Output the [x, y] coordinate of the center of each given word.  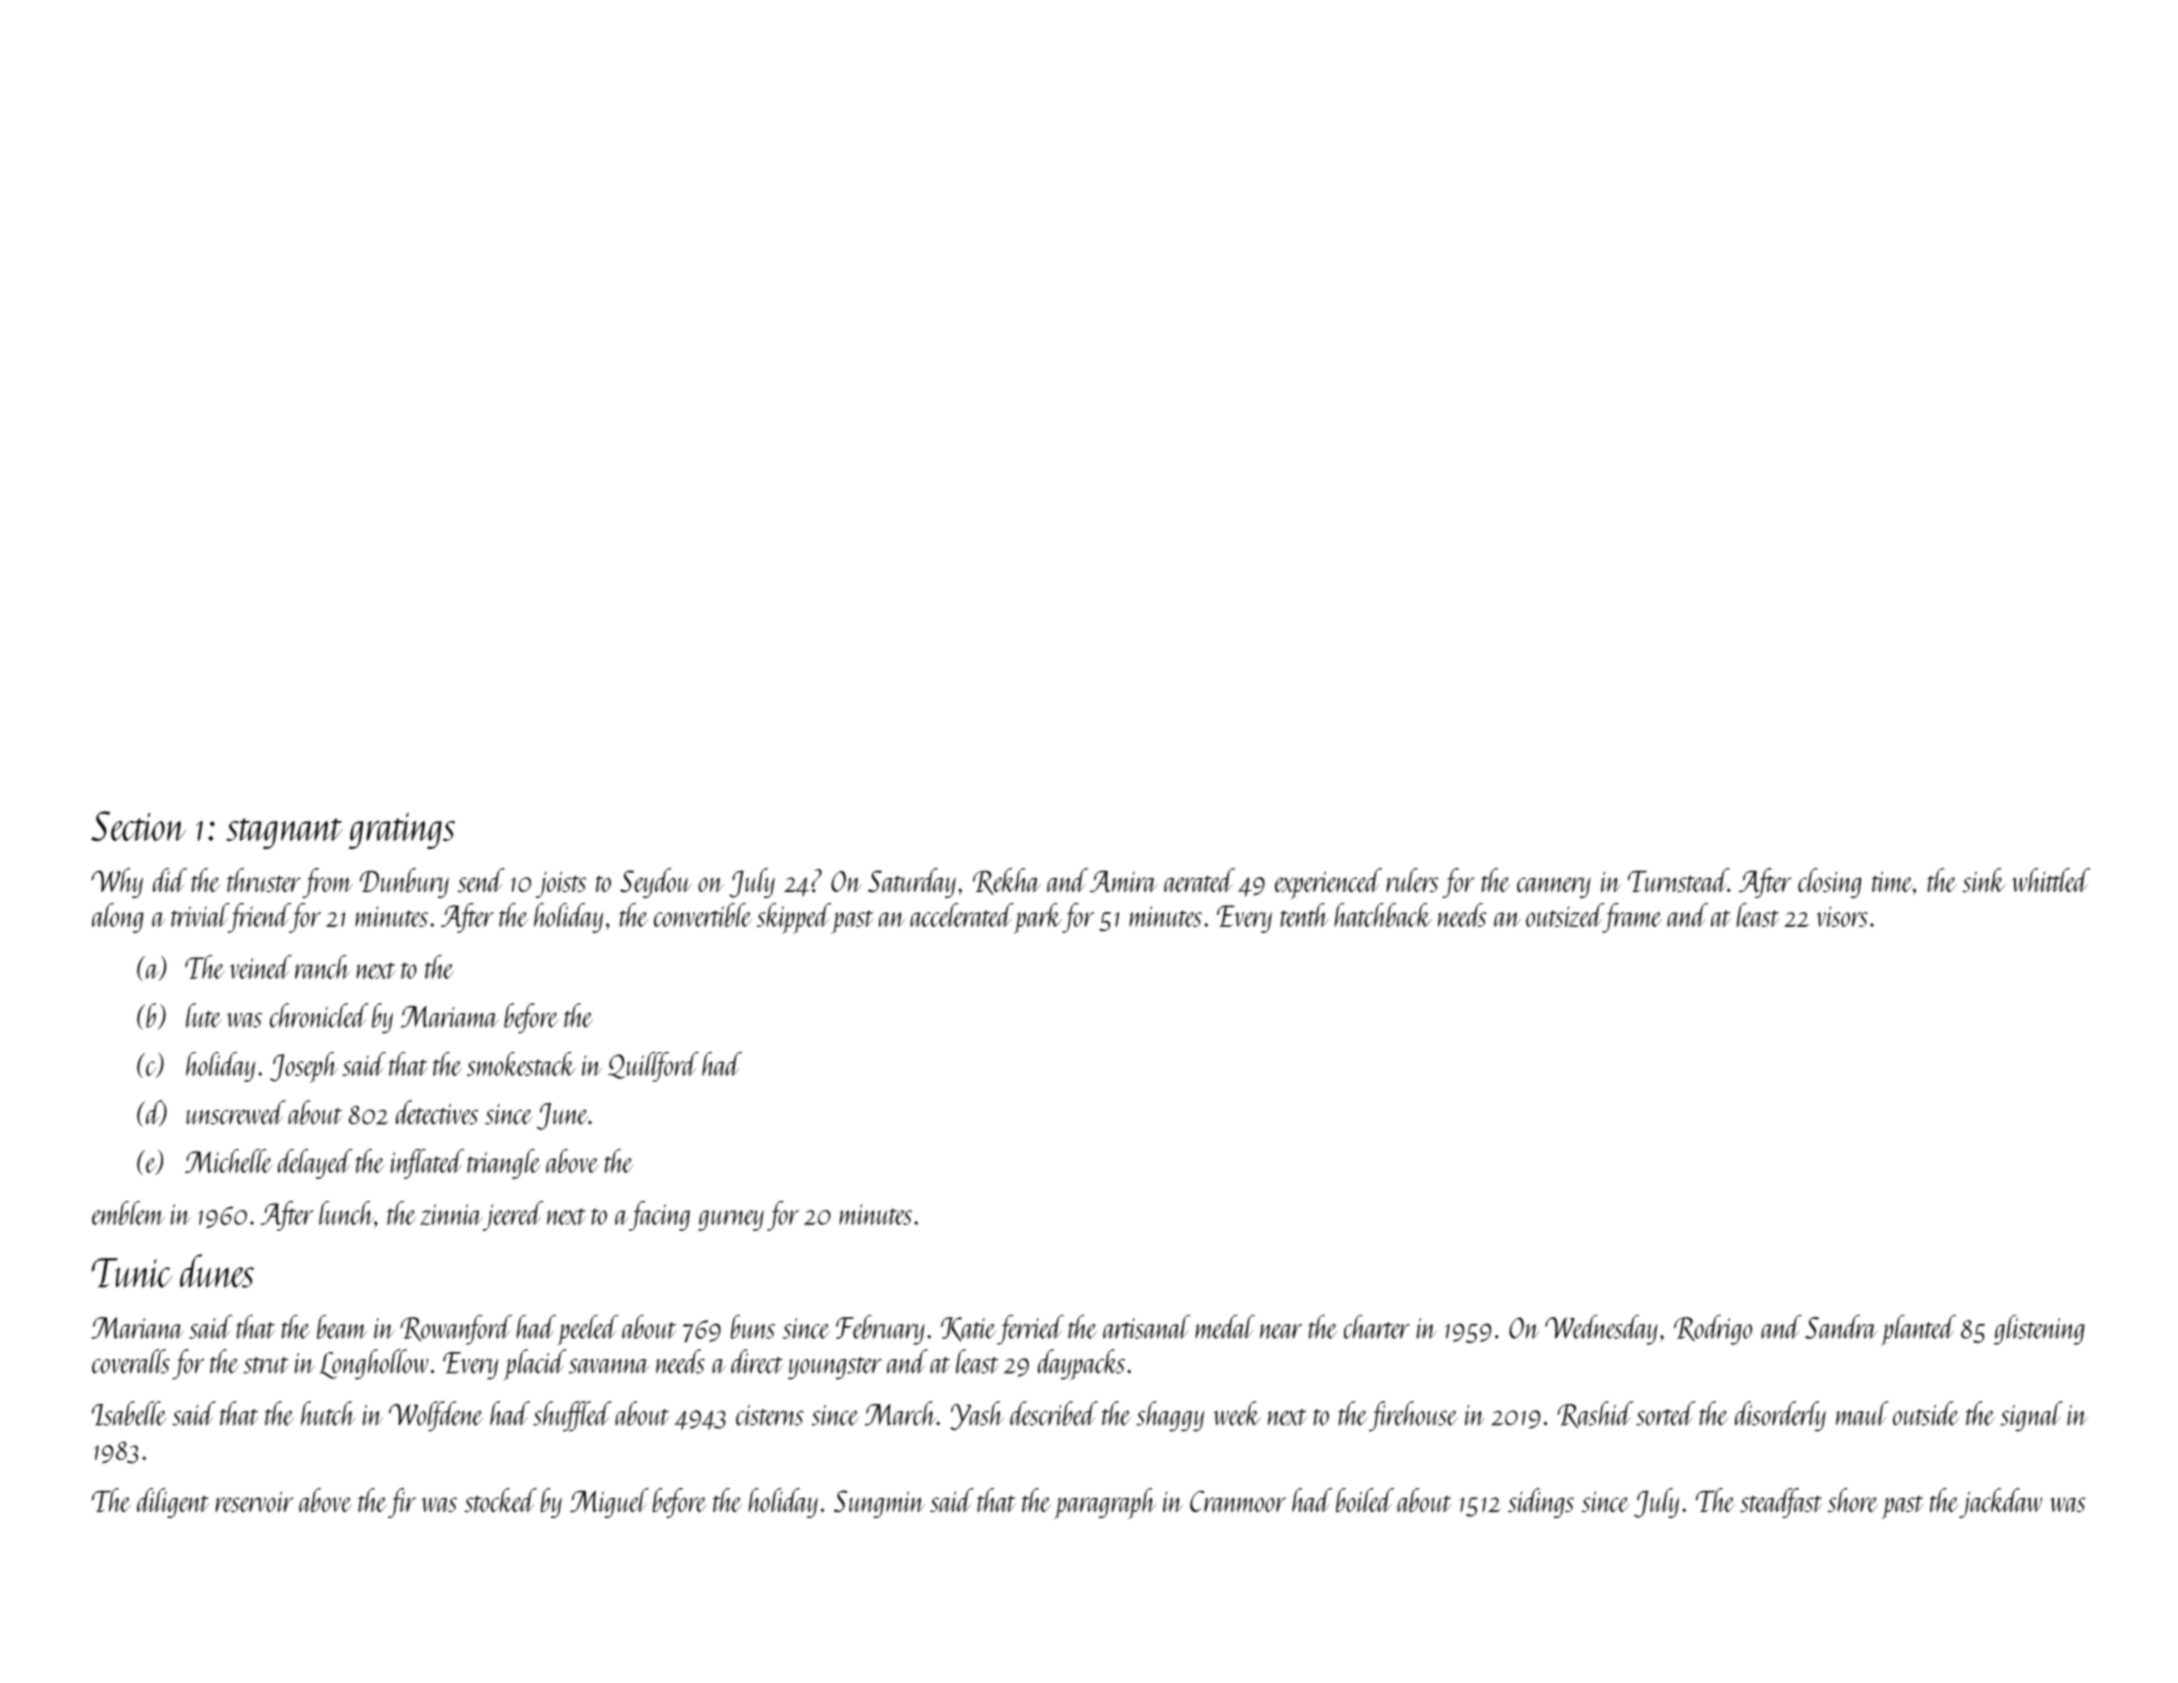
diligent [173, 1503]
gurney [731, 1220]
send [481, 880]
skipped [794, 918]
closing [1830, 883]
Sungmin [879, 1504]
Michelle [229, 1161]
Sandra [1841, 1327]
